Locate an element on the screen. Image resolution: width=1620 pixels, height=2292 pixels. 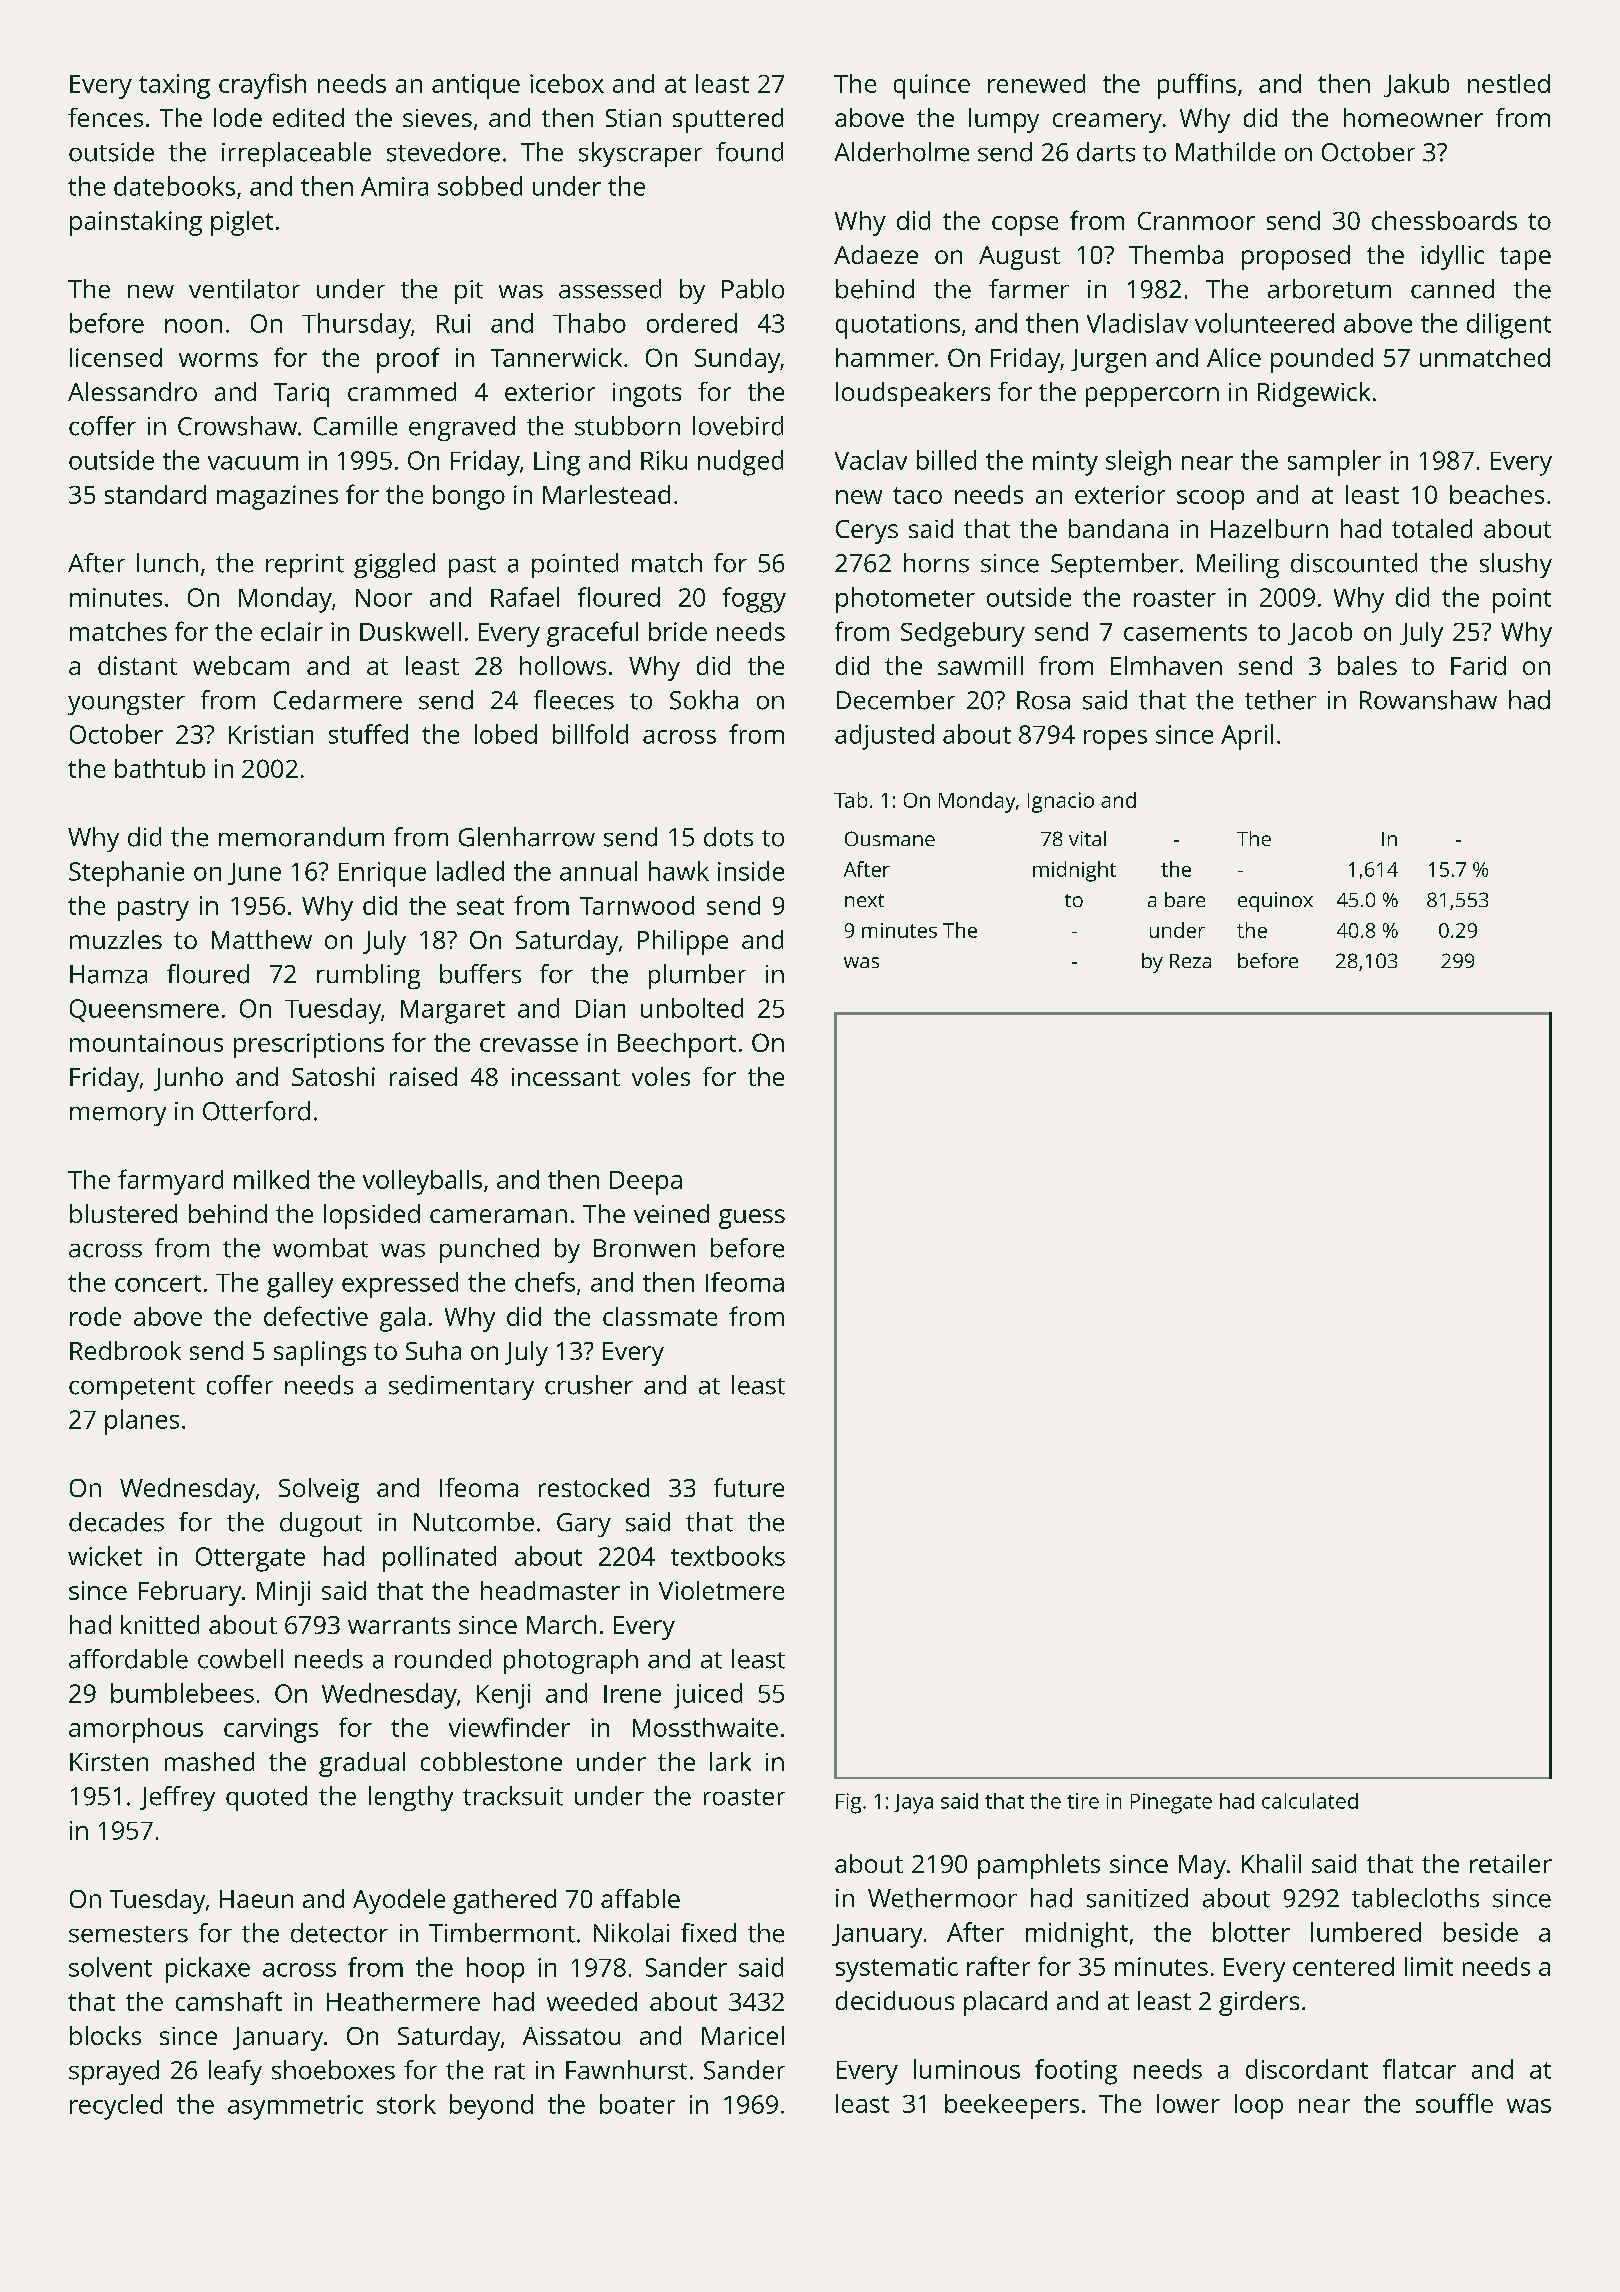
pickaxe is located at coordinates (208, 1970).
